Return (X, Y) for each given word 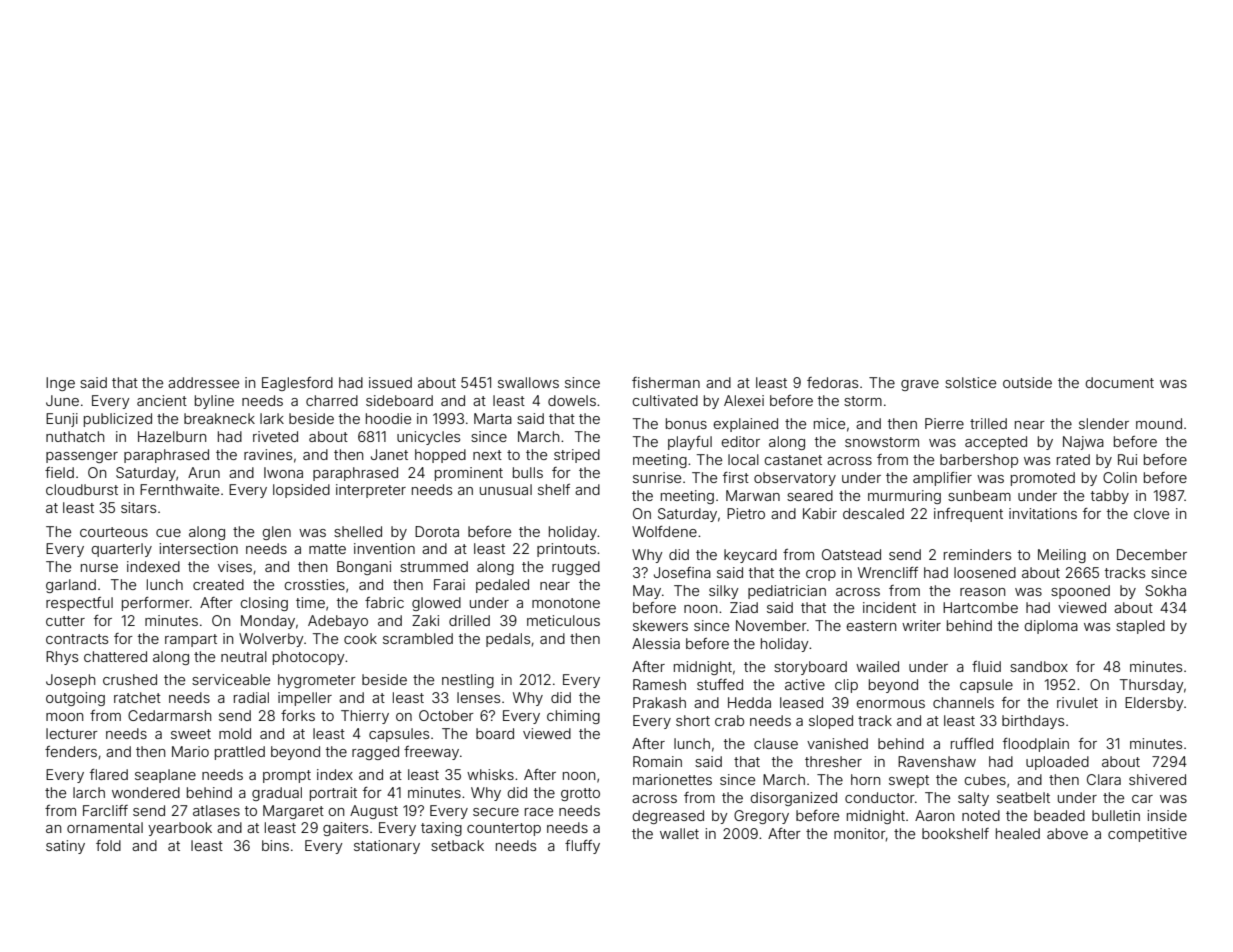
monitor (860, 833)
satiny (65, 847)
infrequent (968, 515)
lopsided (301, 491)
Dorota (437, 531)
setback (457, 845)
